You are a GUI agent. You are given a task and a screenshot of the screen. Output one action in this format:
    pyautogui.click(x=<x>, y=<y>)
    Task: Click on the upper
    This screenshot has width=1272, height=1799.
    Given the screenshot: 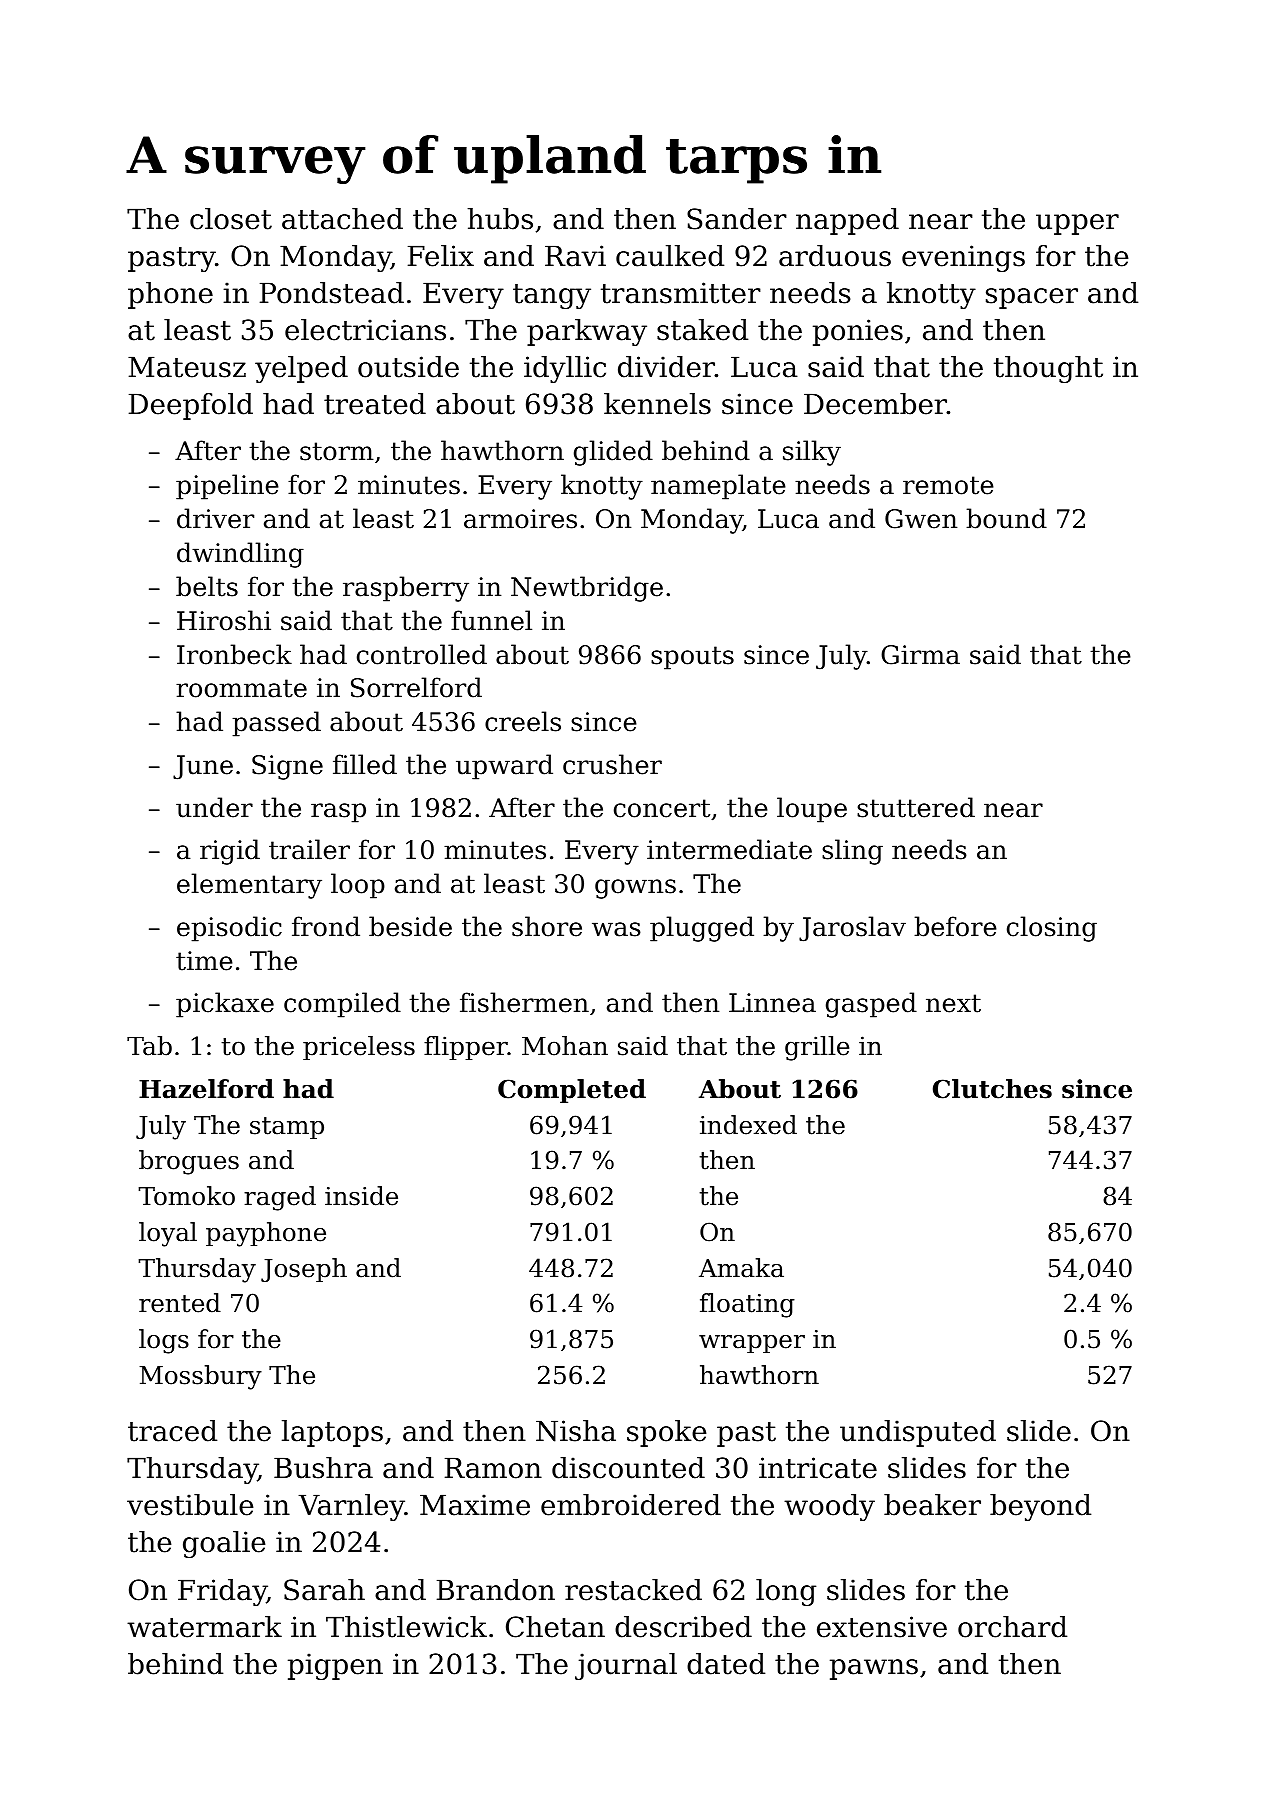 What is the action you would take?
    pyautogui.click(x=1077, y=224)
